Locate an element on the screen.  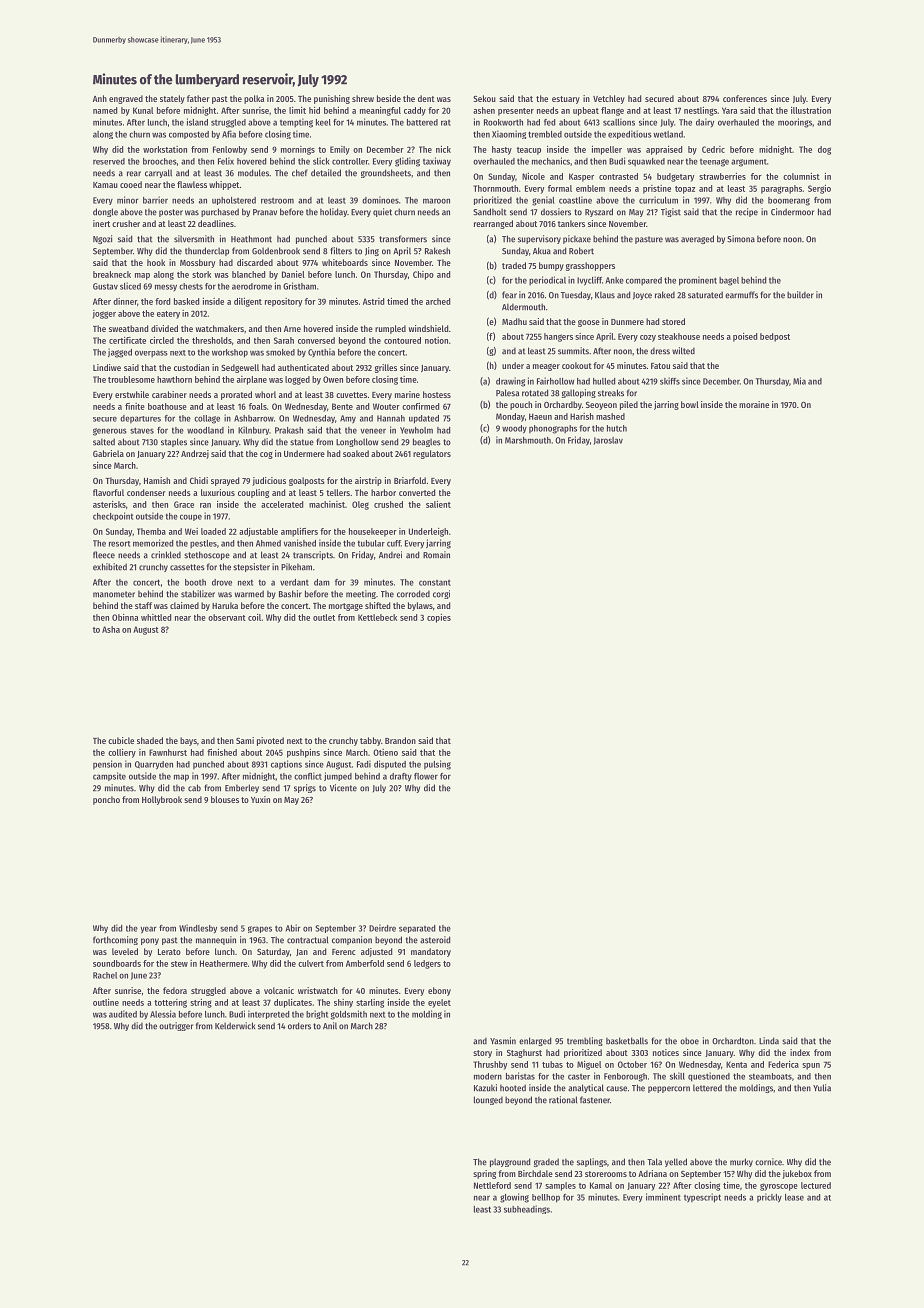
Lindiwe is located at coordinates (107, 367).
